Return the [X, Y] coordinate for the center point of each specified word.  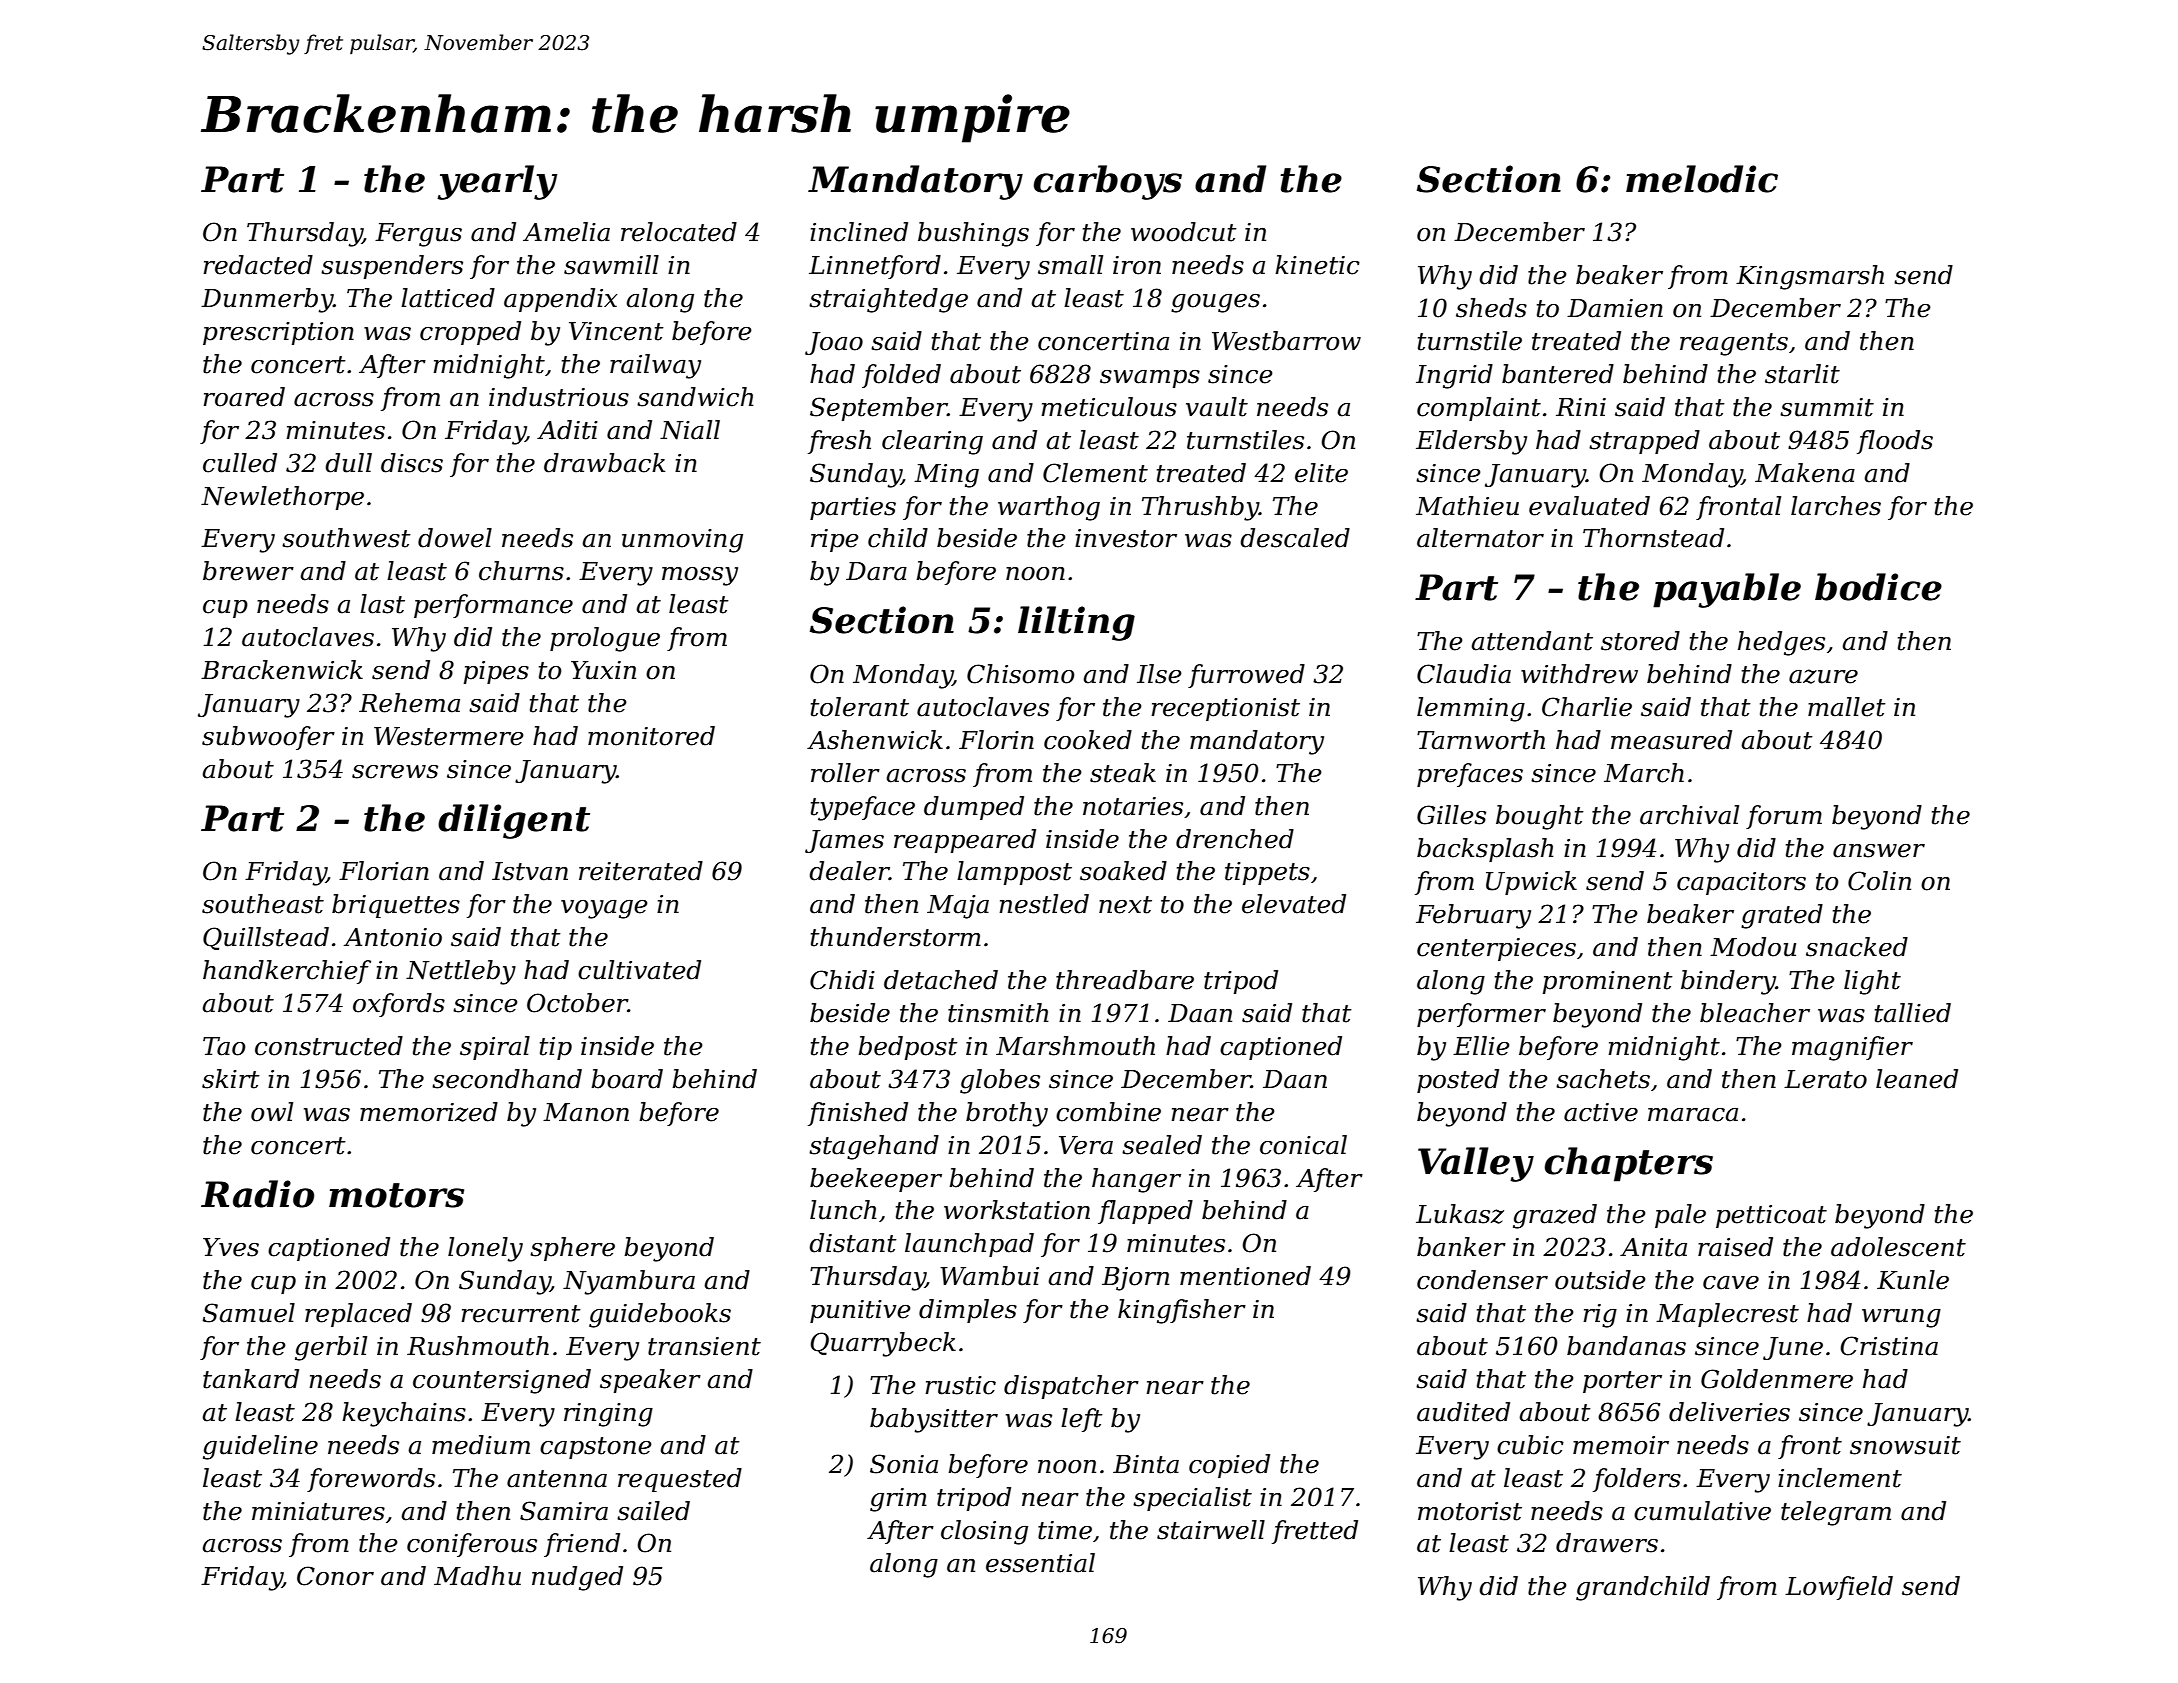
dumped [974, 808]
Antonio [393, 937]
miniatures [318, 1511]
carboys [1107, 182]
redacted [258, 265]
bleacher [1755, 1013]
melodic [1702, 179]
